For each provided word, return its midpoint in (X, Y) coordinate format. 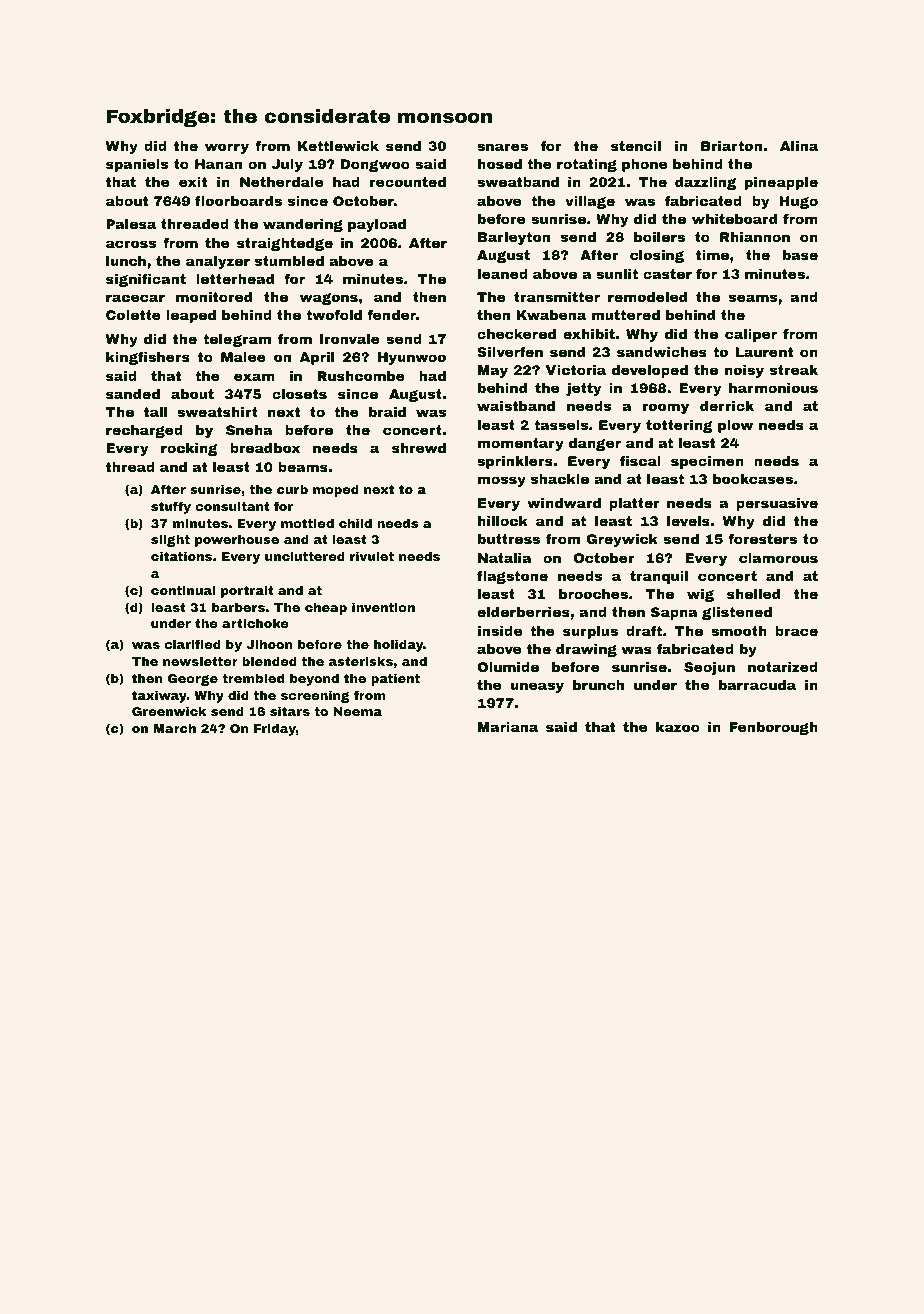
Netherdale (281, 182)
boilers (659, 237)
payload (377, 225)
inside (500, 631)
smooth (739, 631)
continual (183, 590)
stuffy (171, 507)
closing (657, 256)
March (175, 728)
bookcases (753, 479)
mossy (502, 481)
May (493, 371)
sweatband (518, 182)
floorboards (238, 201)
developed (650, 371)
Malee (243, 357)
